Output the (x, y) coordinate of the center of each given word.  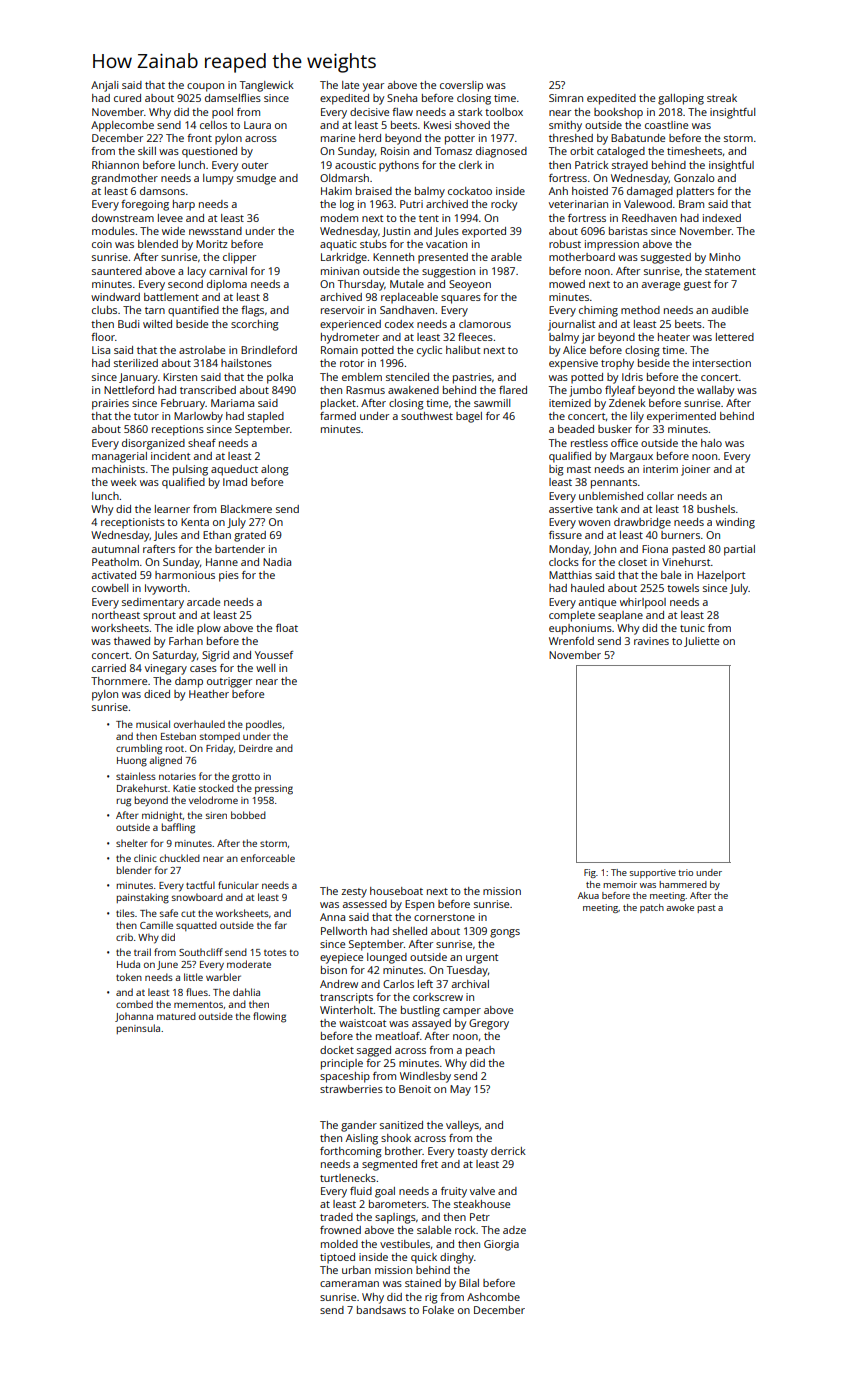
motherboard (582, 257)
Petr (480, 1217)
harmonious (185, 575)
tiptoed (337, 1258)
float (287, 628)
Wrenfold (571, 641)
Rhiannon (115, 165)
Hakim (336, 191)
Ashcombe (493, 1297)
